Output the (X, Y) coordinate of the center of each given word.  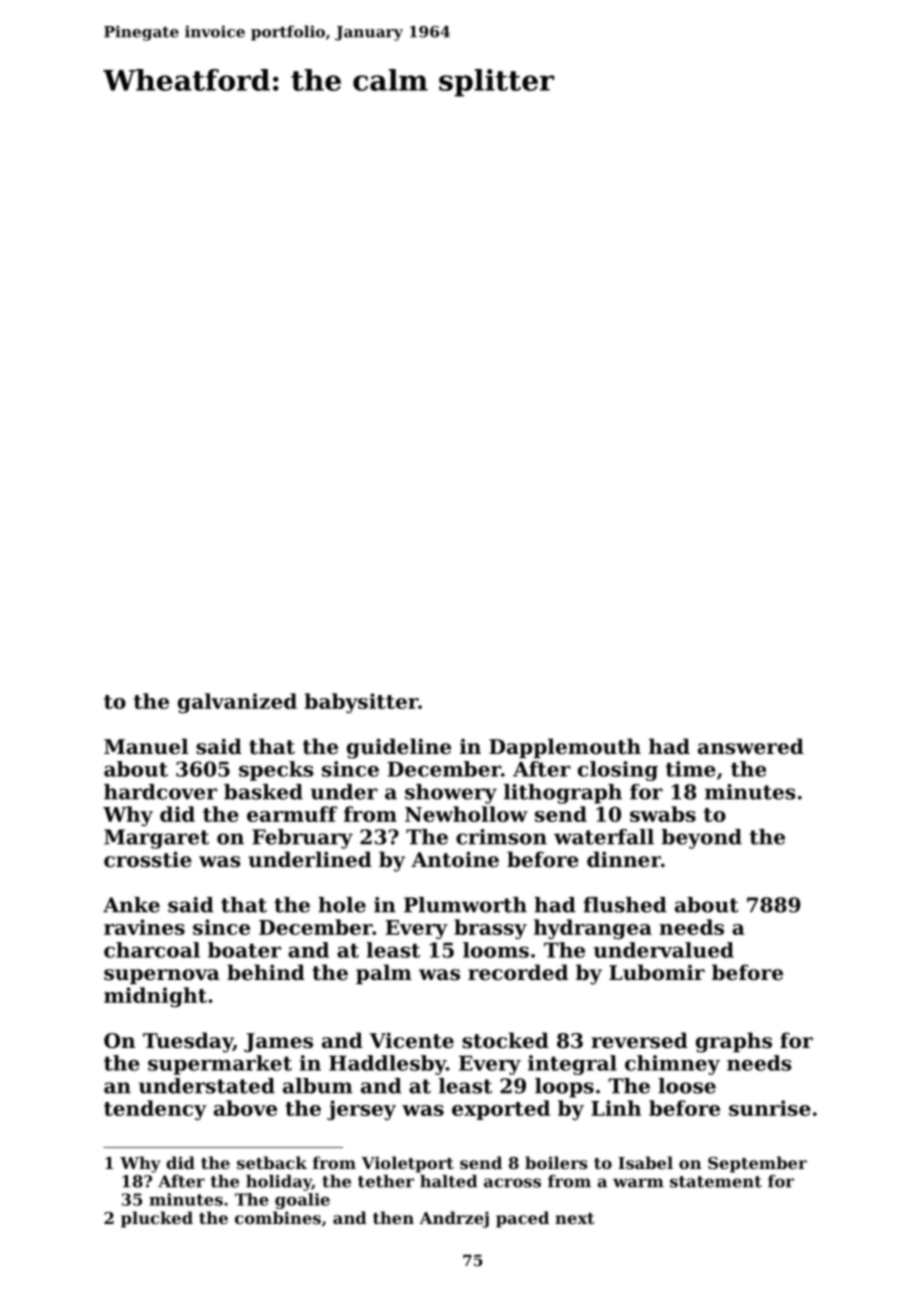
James (278, 1042)
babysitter (361, 703)
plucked (157, 1219)
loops (564, 1088)
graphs (734, 1042)
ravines (144, 927)
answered (751, 746)
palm (384, 974)
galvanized (237, 703)
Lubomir (657, 972)
